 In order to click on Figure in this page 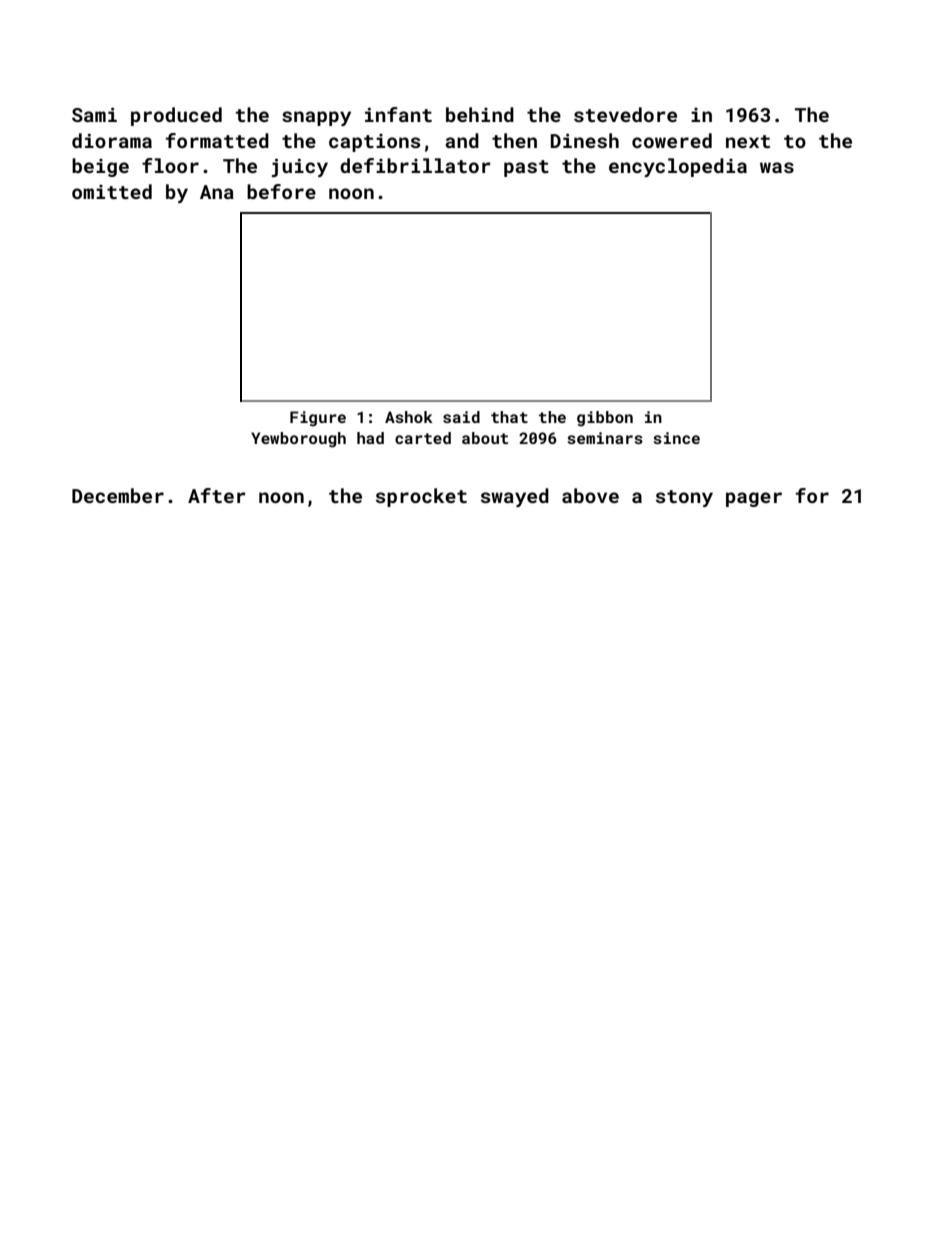, I will do `click(318, 419)`.
